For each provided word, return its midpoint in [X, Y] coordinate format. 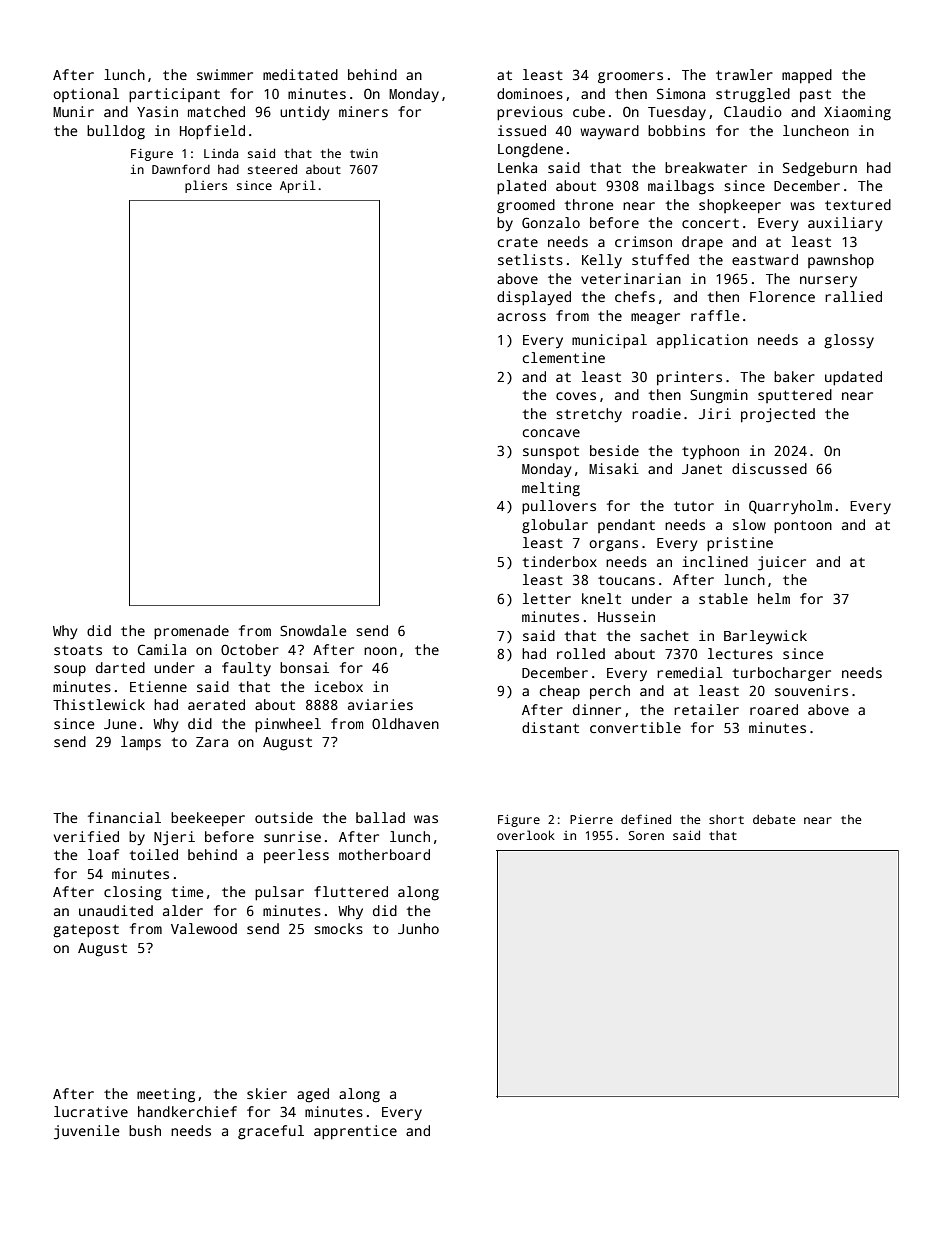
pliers [206, 186]
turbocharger [782, 674]
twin [364, 153]
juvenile [86, 1132]
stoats [78, 650]
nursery [828, 282]
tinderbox [560, 561]
